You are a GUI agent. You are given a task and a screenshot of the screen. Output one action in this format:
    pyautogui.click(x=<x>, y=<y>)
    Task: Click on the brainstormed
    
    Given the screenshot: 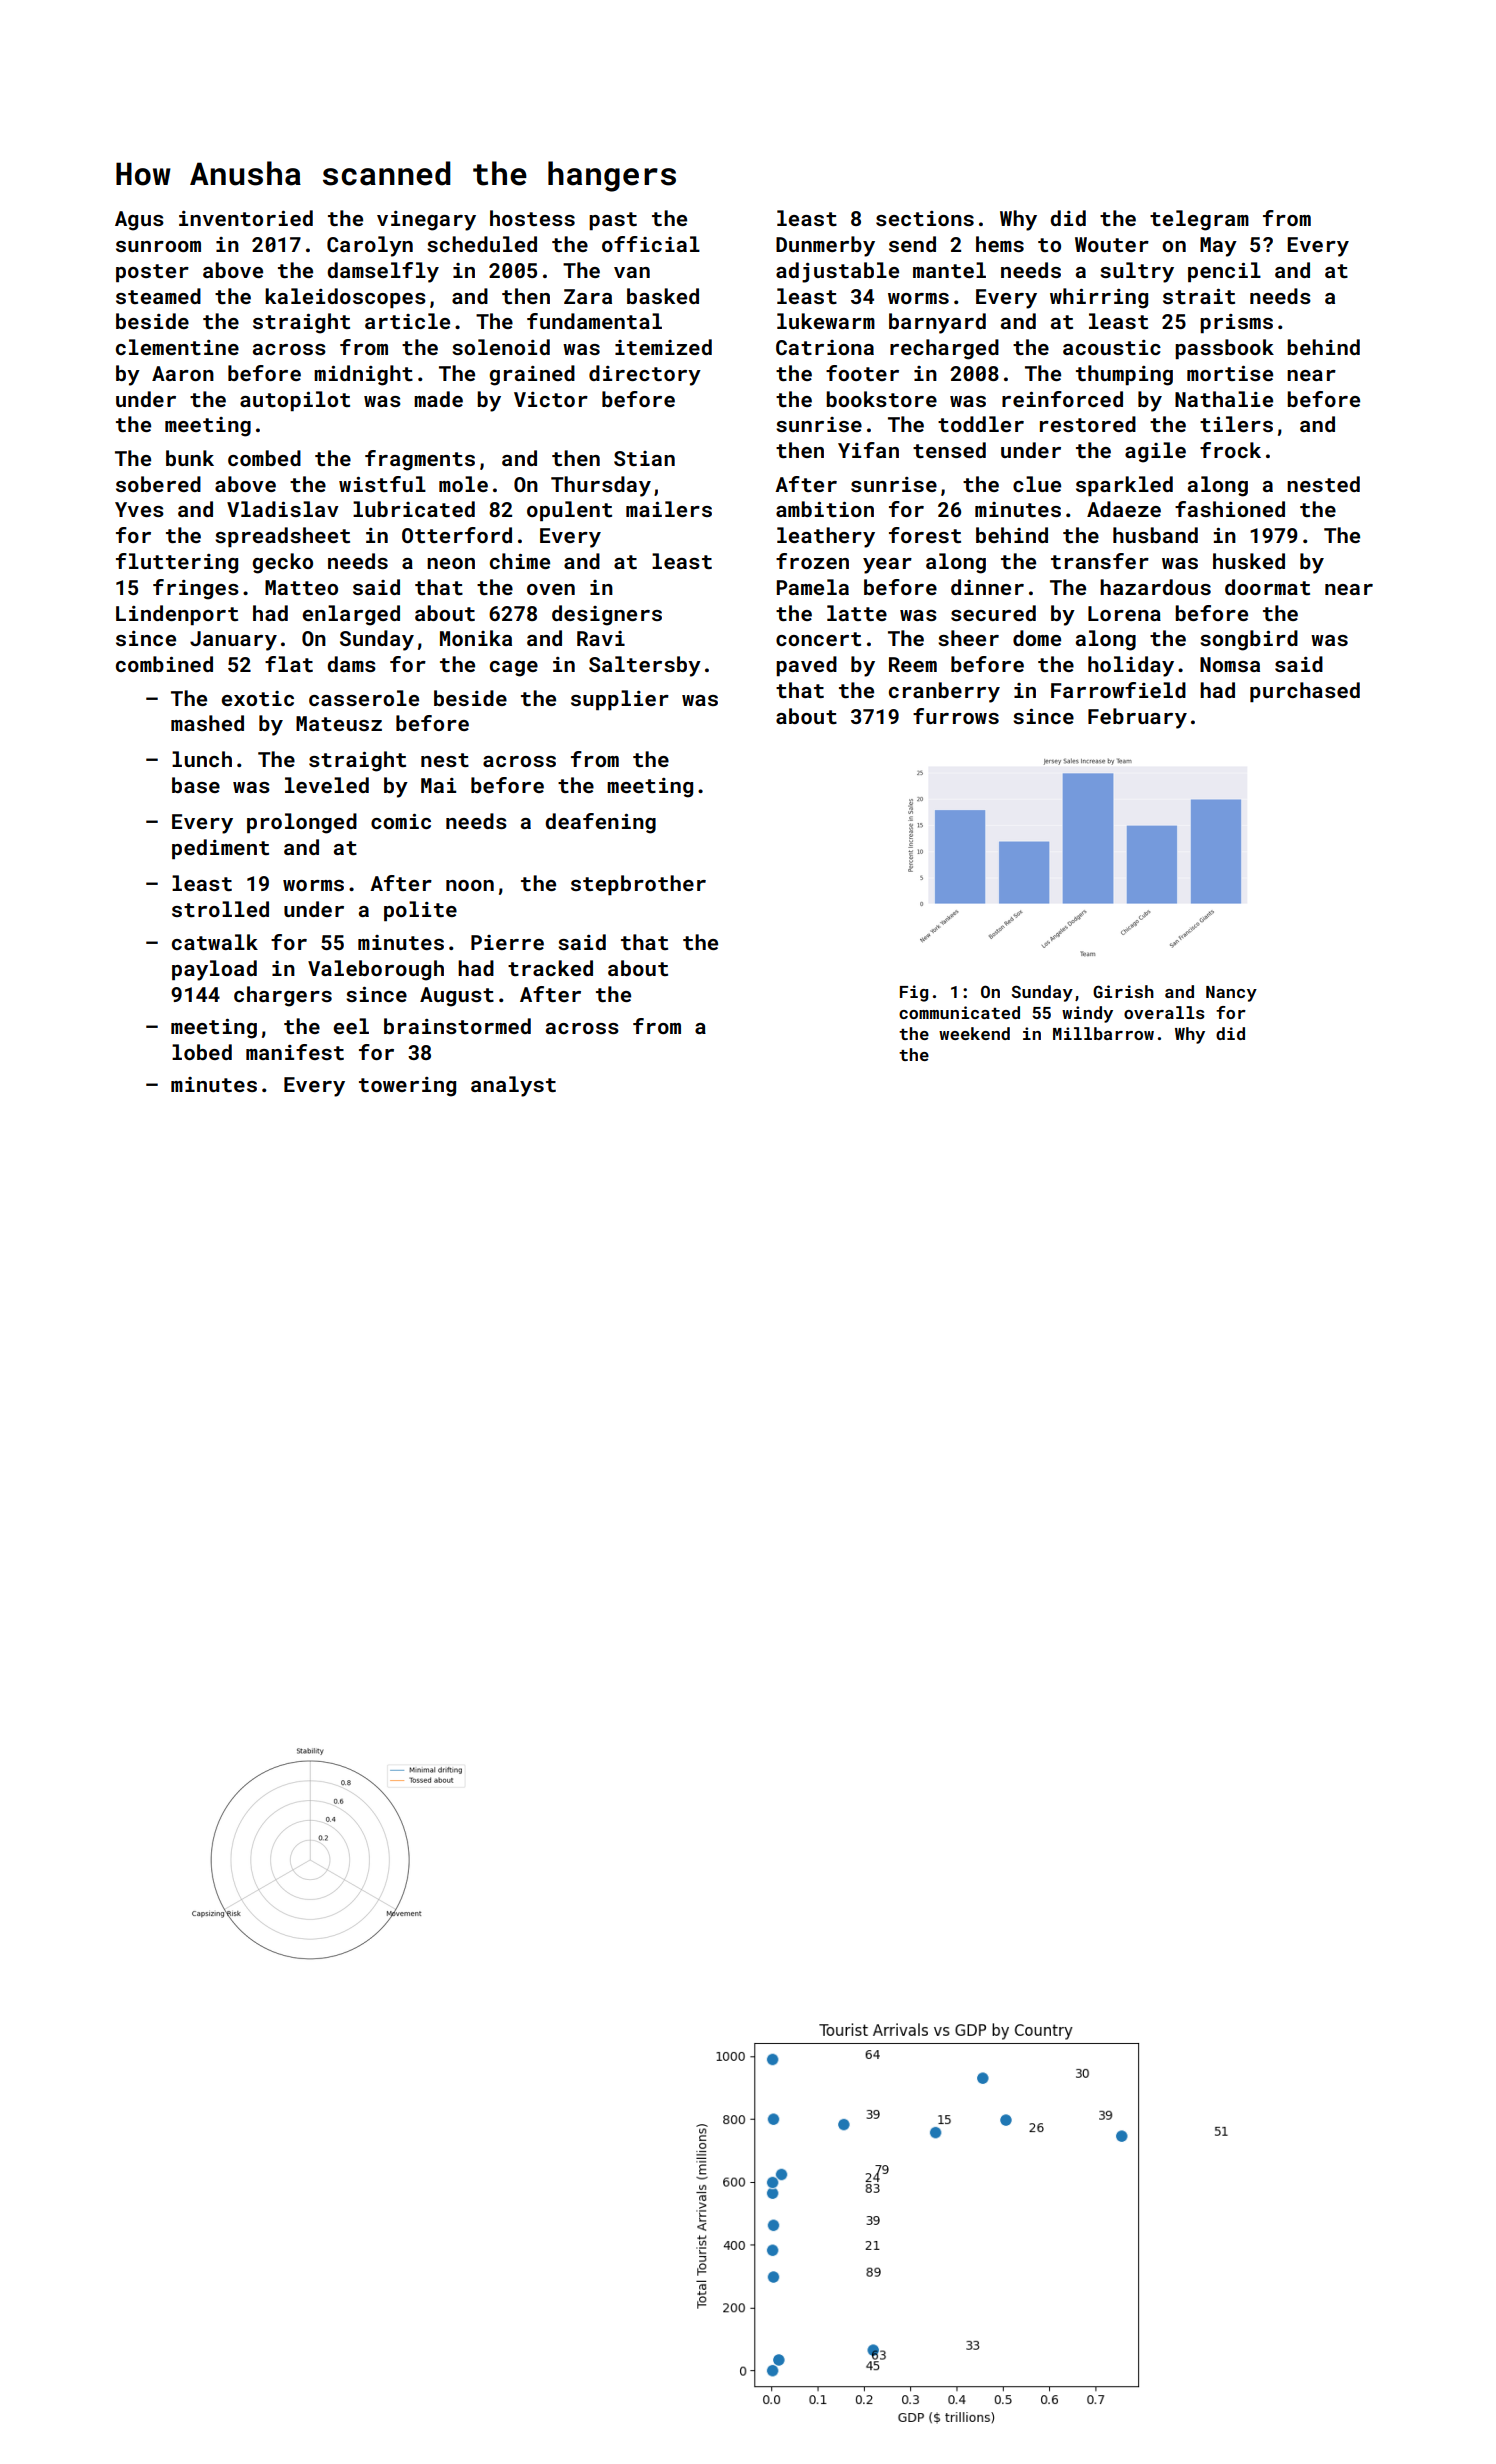 What is the action you would take?
    pyautogui.click(x=457, y=1026)
